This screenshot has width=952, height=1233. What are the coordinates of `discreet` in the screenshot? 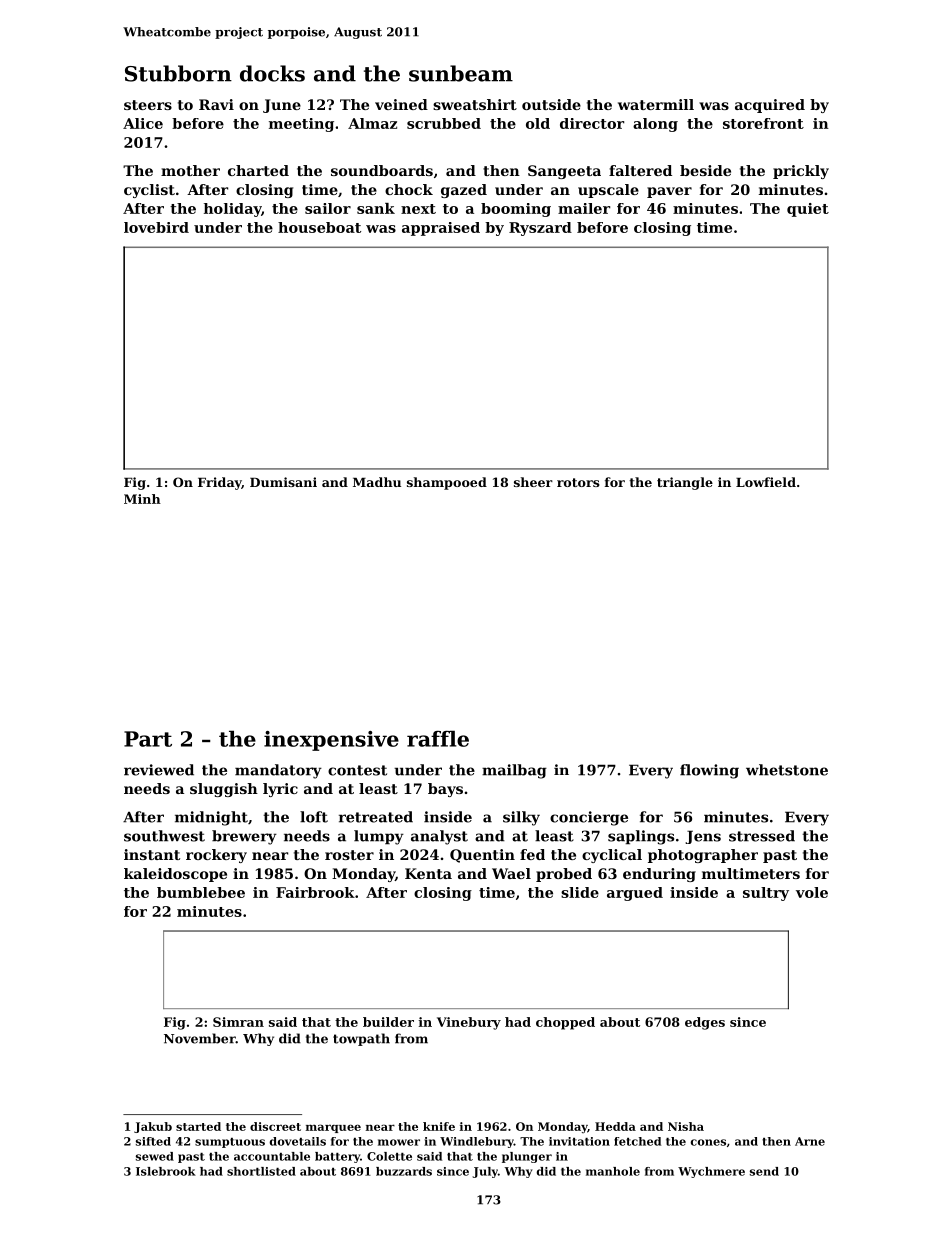 It's located at (275, 1126).
